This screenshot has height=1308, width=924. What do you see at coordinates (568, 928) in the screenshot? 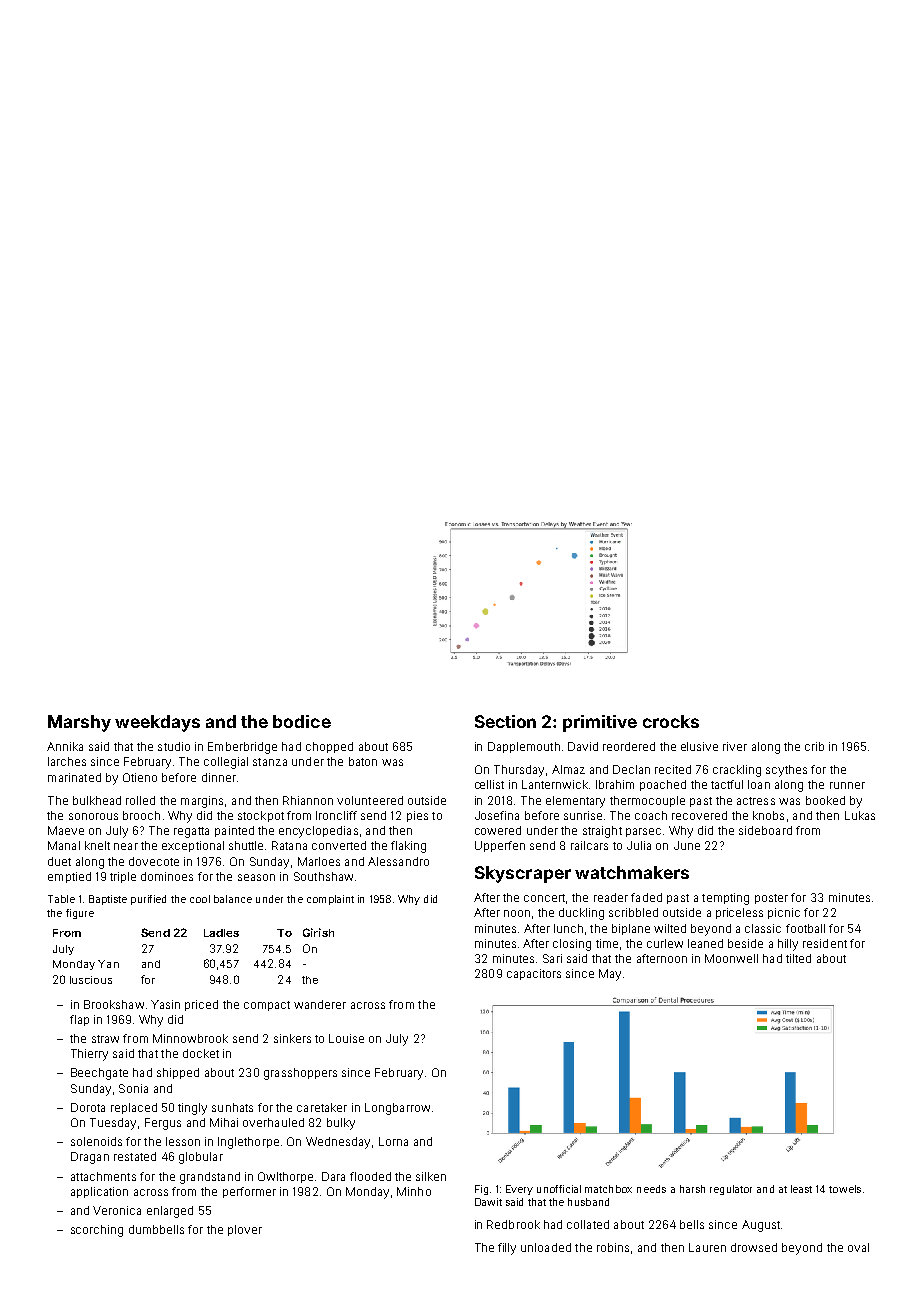
I see `lunch` at bounding box center [568, 928].
